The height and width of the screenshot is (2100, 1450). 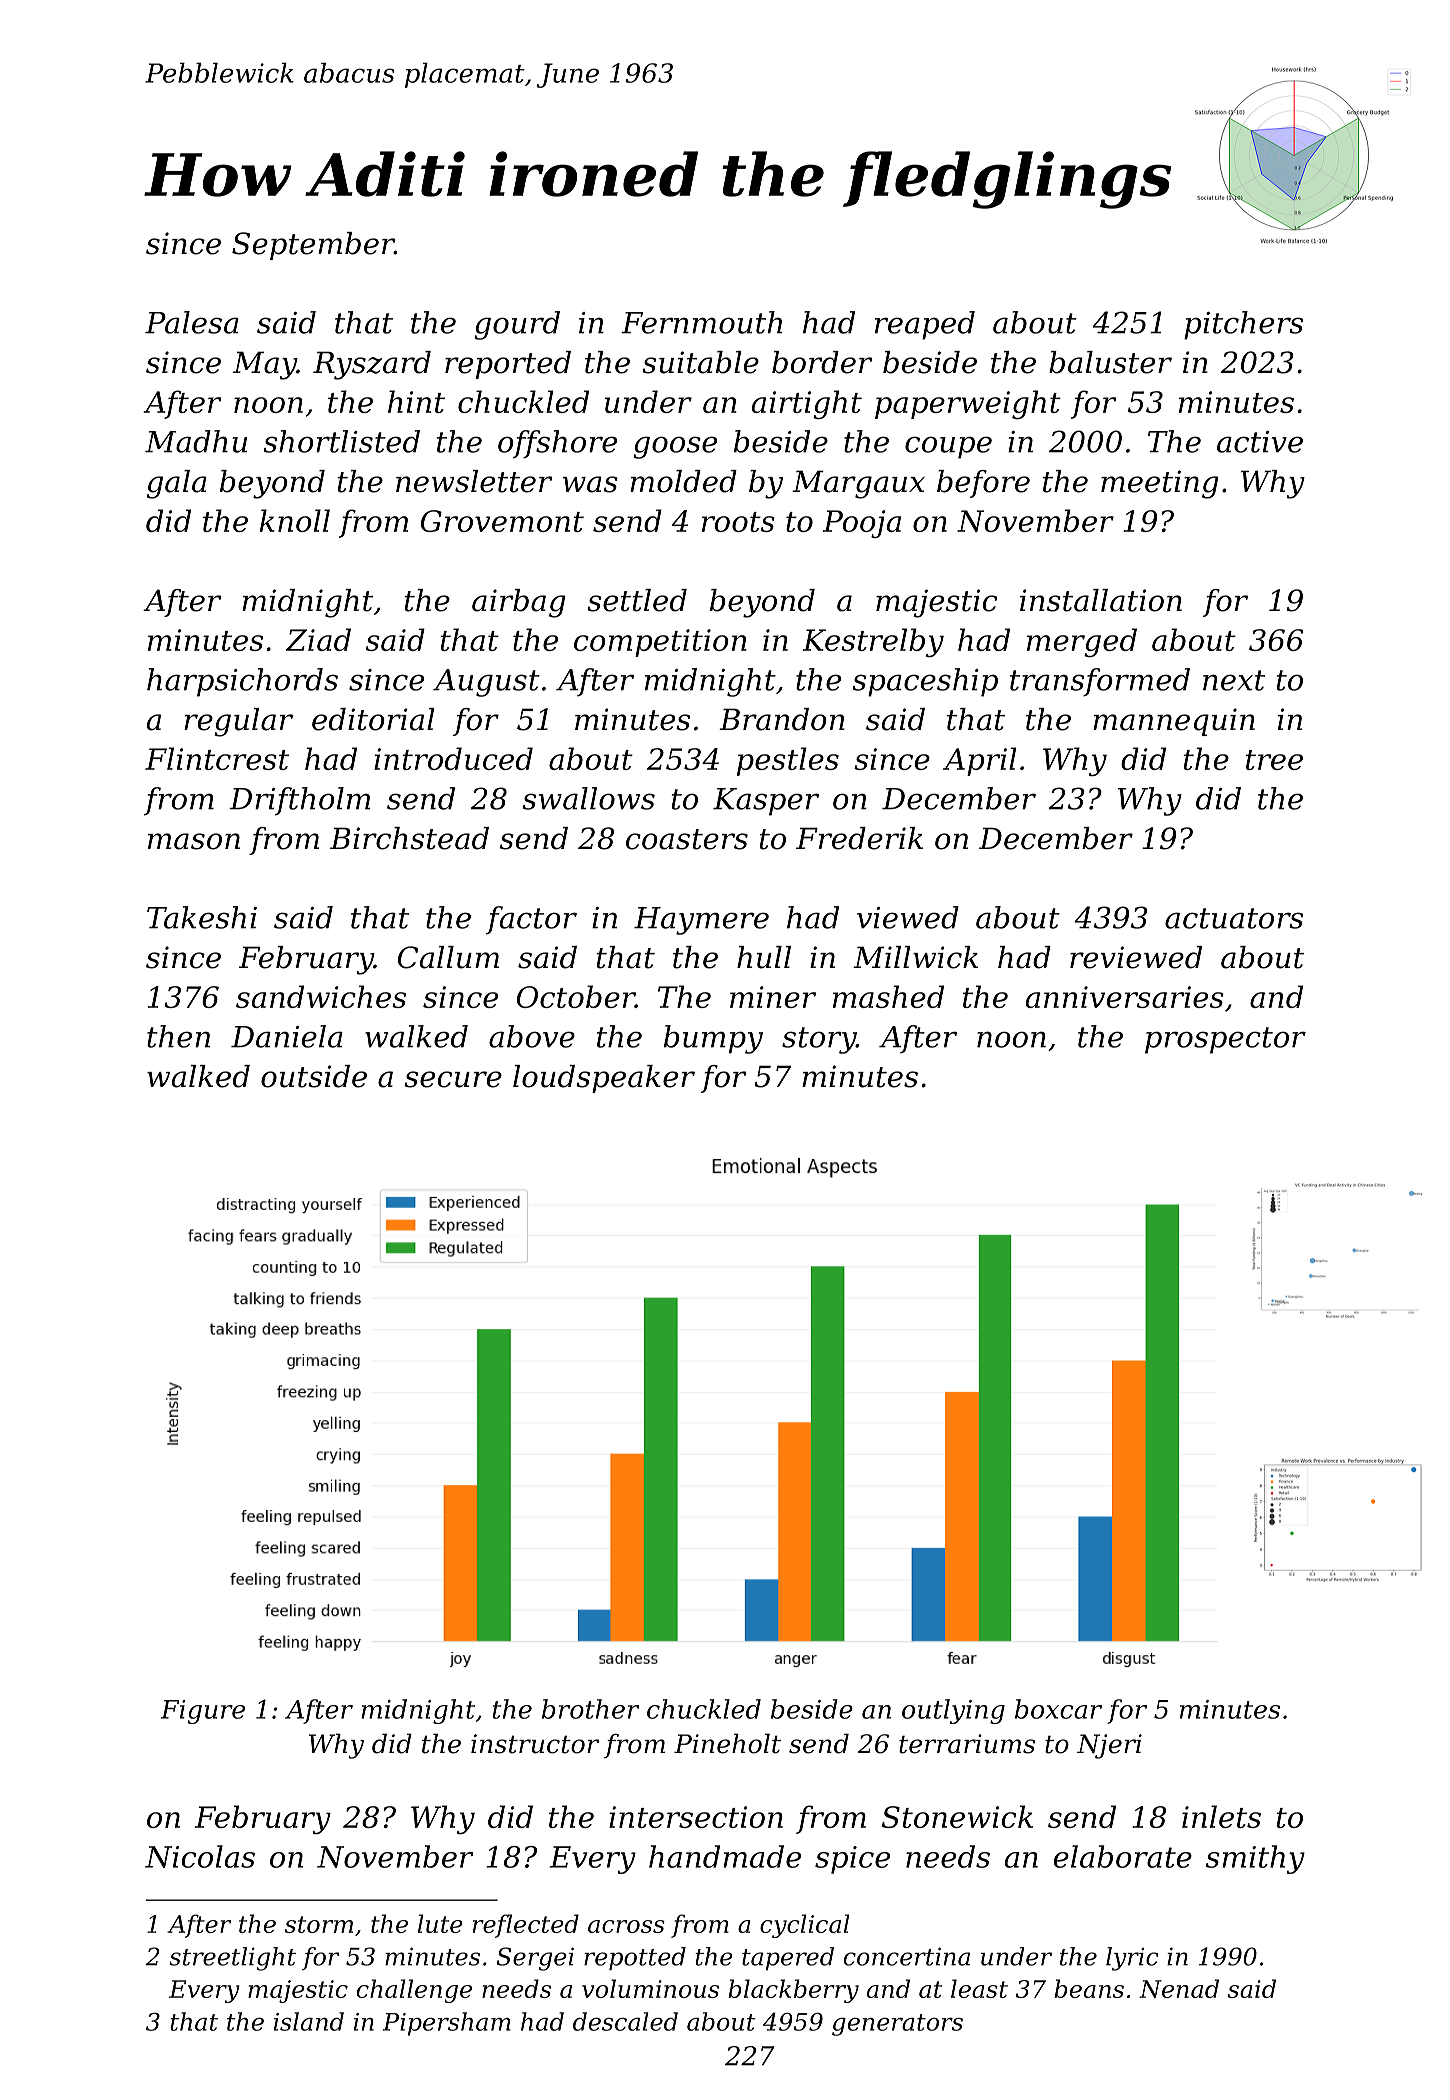 What do you see at coordinates (604, 1079) in the screenshot?
I see `loudspeaker` at bounding box center [604, 1079].
